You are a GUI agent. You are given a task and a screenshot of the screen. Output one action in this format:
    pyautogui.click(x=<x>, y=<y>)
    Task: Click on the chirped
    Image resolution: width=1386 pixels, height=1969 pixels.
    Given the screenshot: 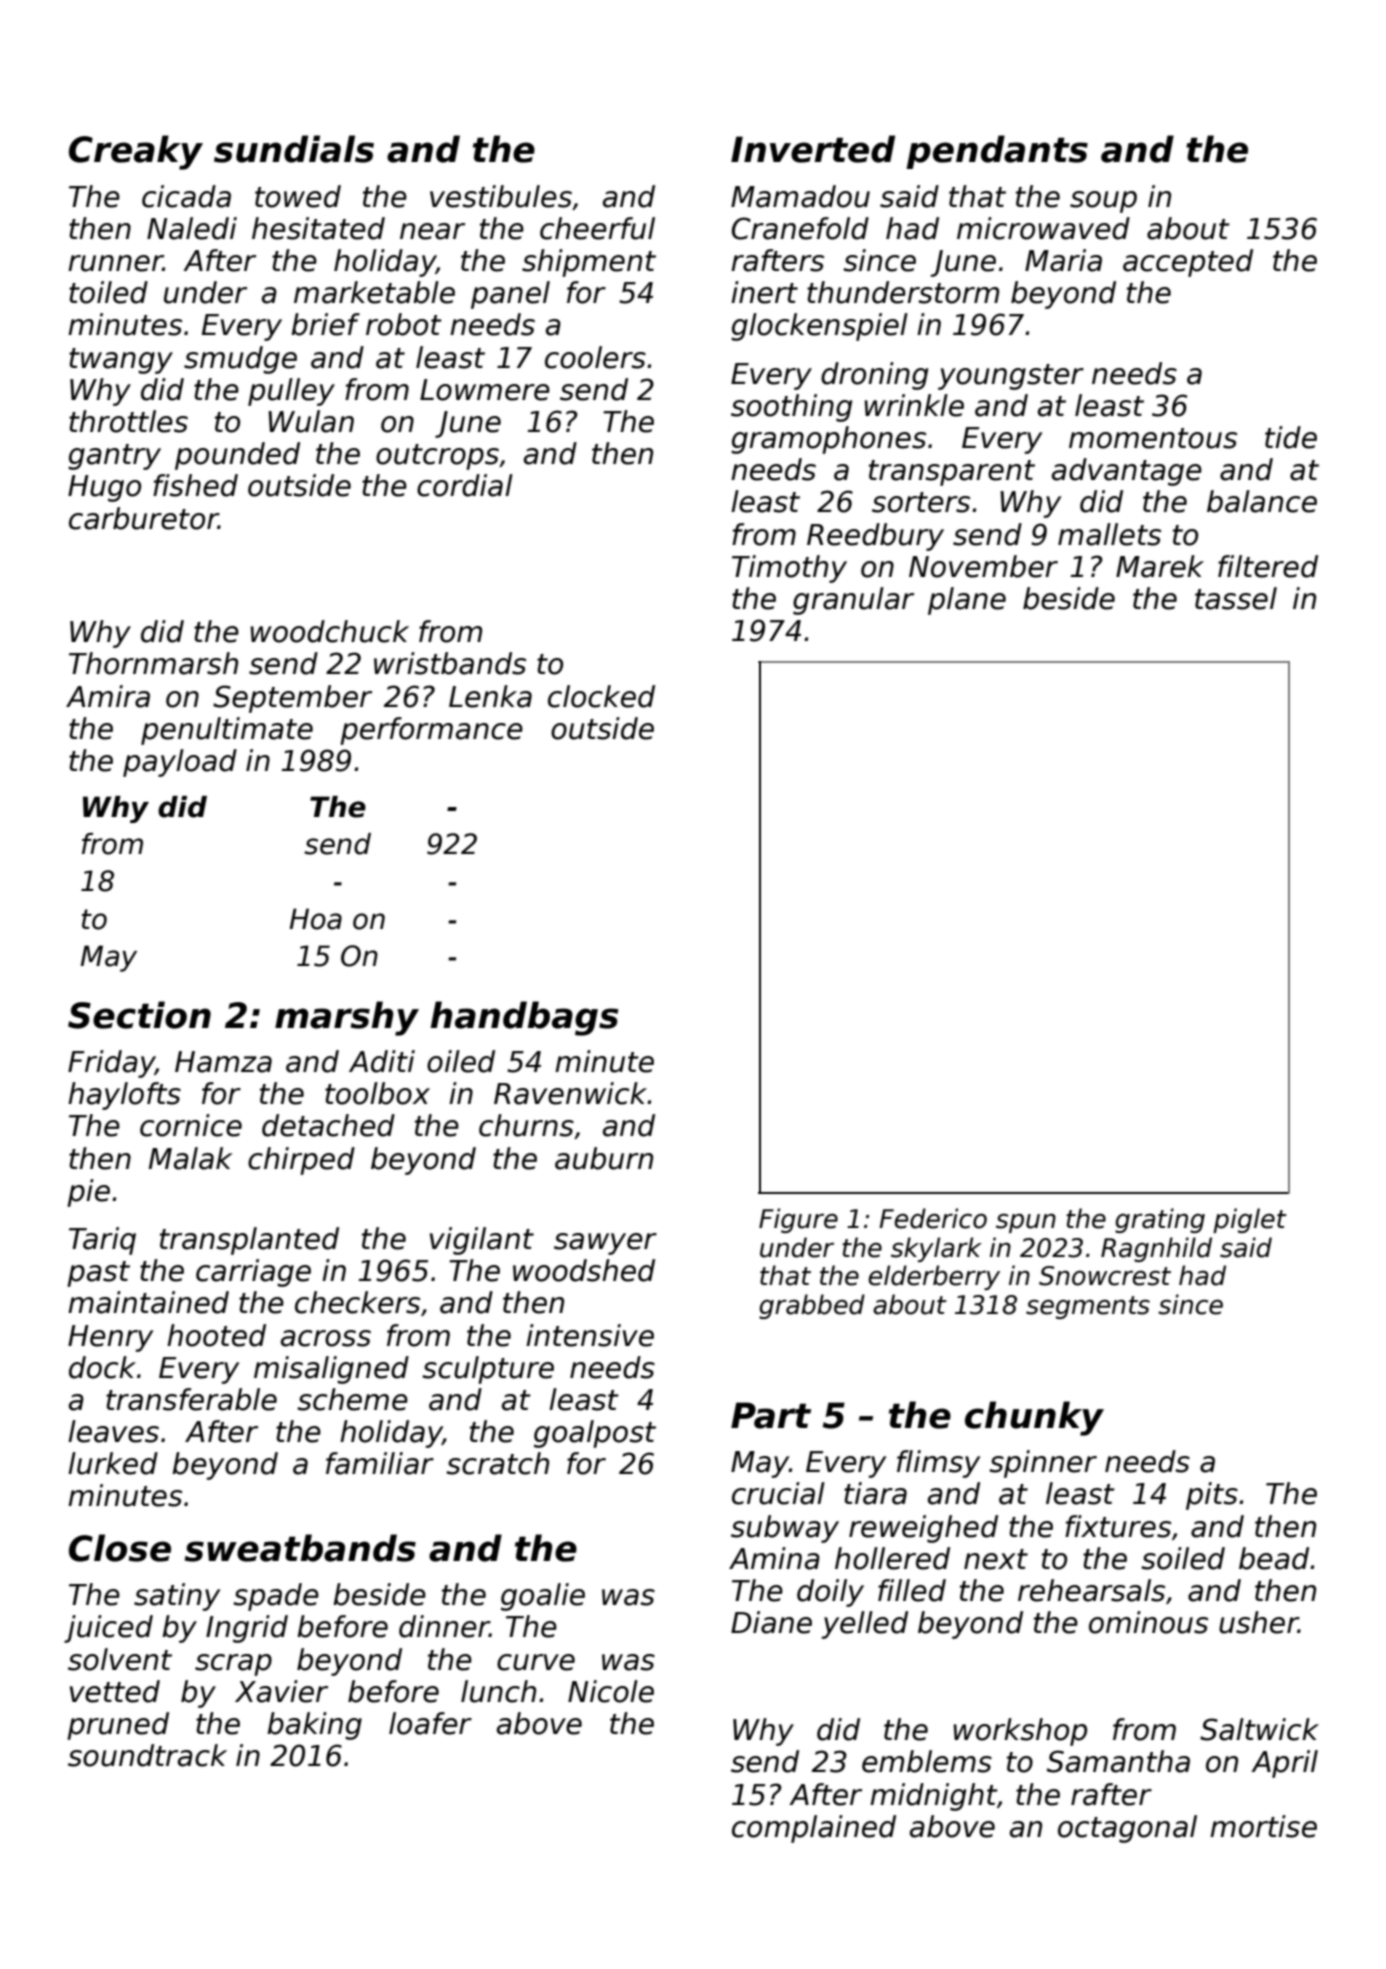 What is the action you would take?
    pyautogui.click(x=301, y=1161)
